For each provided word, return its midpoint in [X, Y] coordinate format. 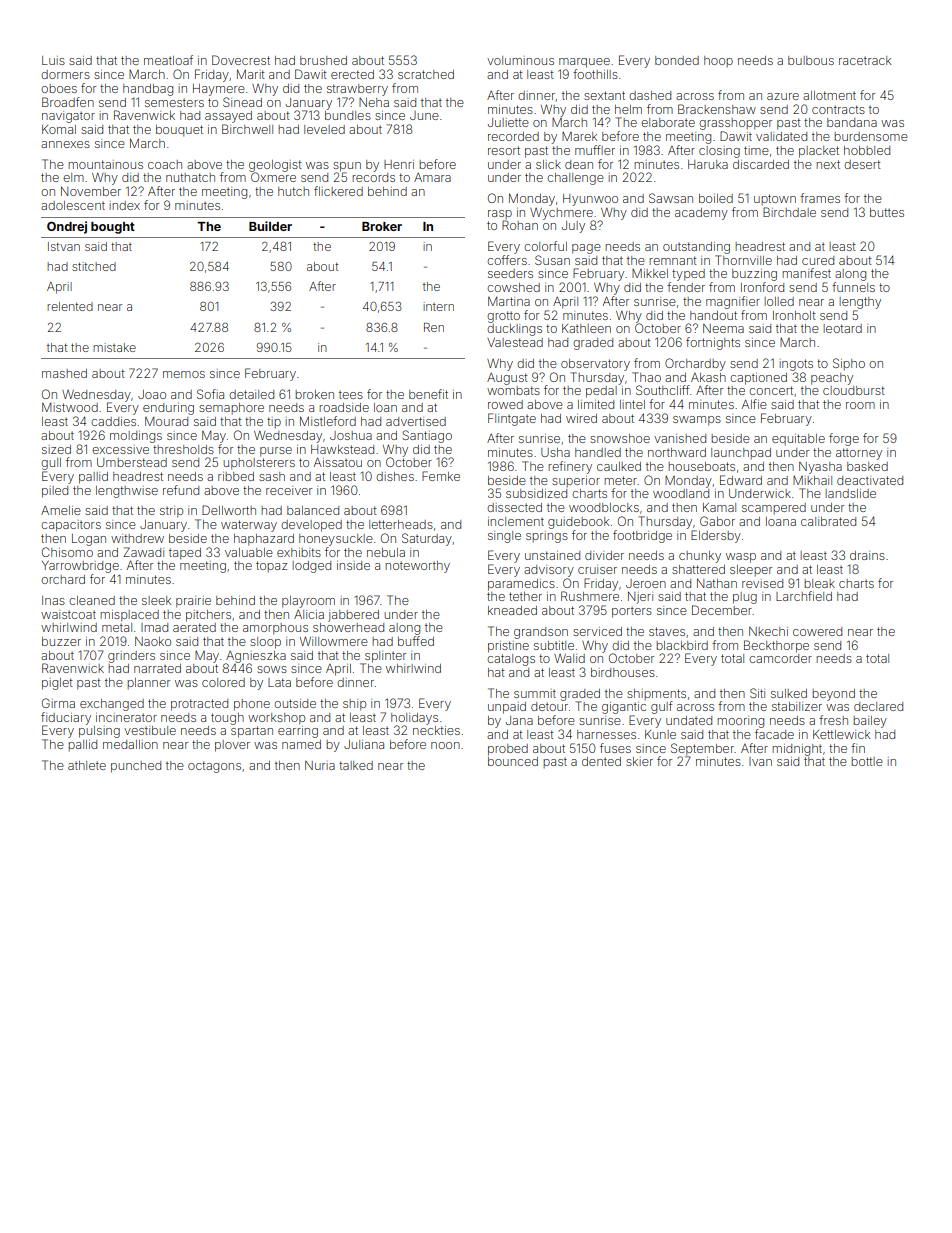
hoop [718, 61]
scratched [426, 74]
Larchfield [804, 596]
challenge [575, 179]
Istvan [64, 246]
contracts [838, 109]
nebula [386, 552]
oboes [59, 88]
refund [181, 490]
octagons [214, 767]
